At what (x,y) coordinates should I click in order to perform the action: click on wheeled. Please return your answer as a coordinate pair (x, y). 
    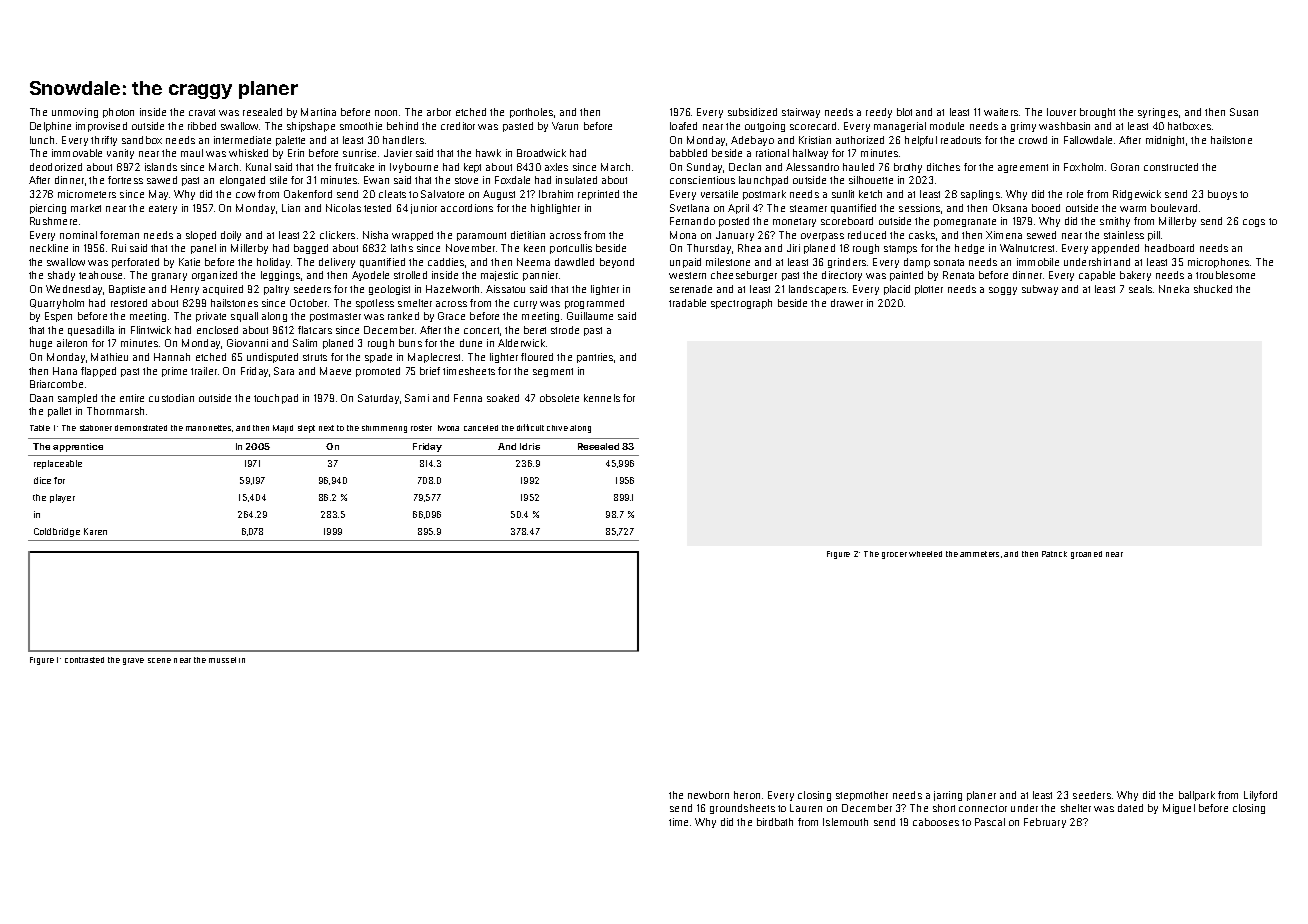
    Looking at the image, I should click on (925, 554).
